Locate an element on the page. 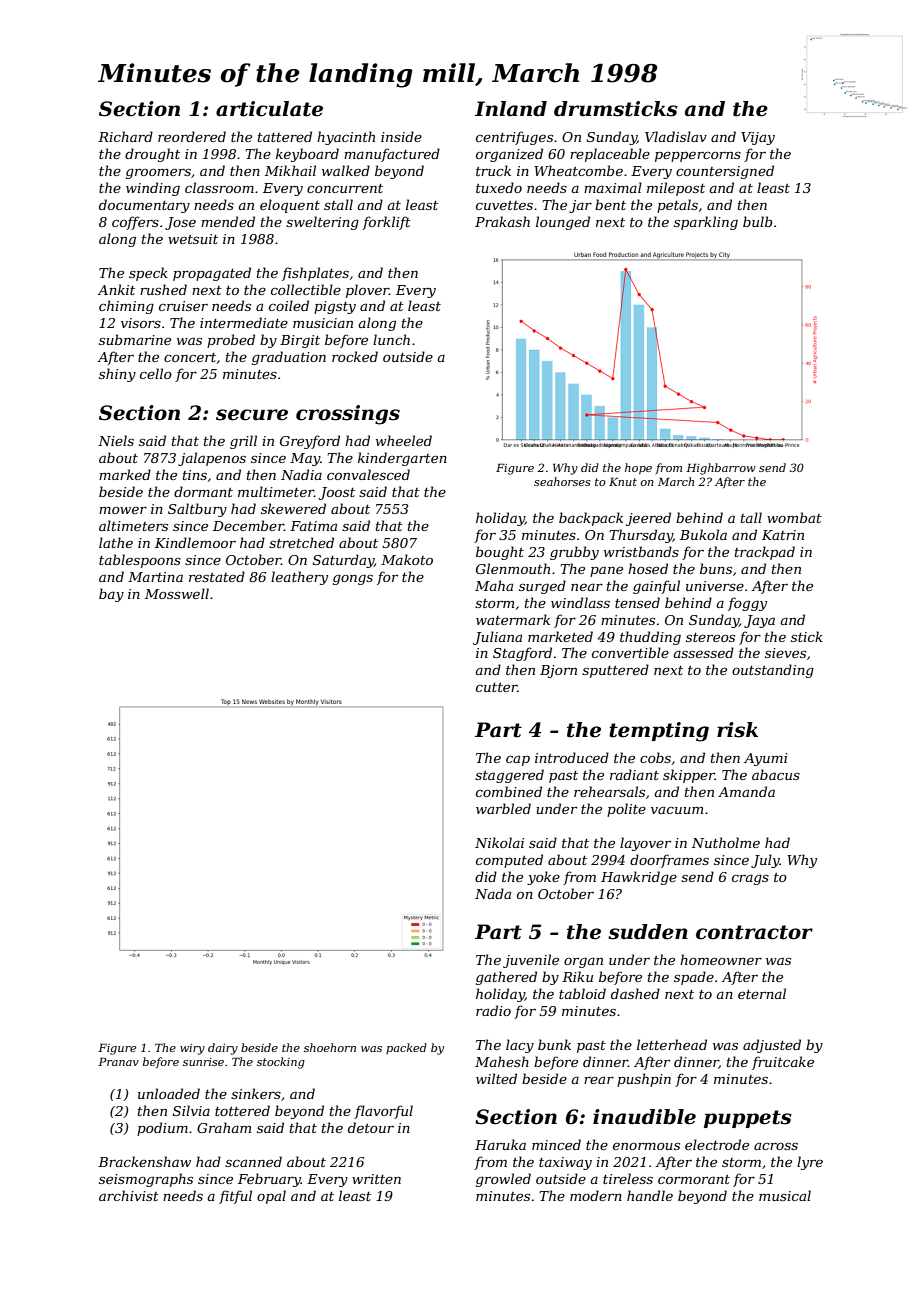 Image resolution: width=924 pixels, height=1308 pixels. shoehorn is located at coordinates (330, 1047).
